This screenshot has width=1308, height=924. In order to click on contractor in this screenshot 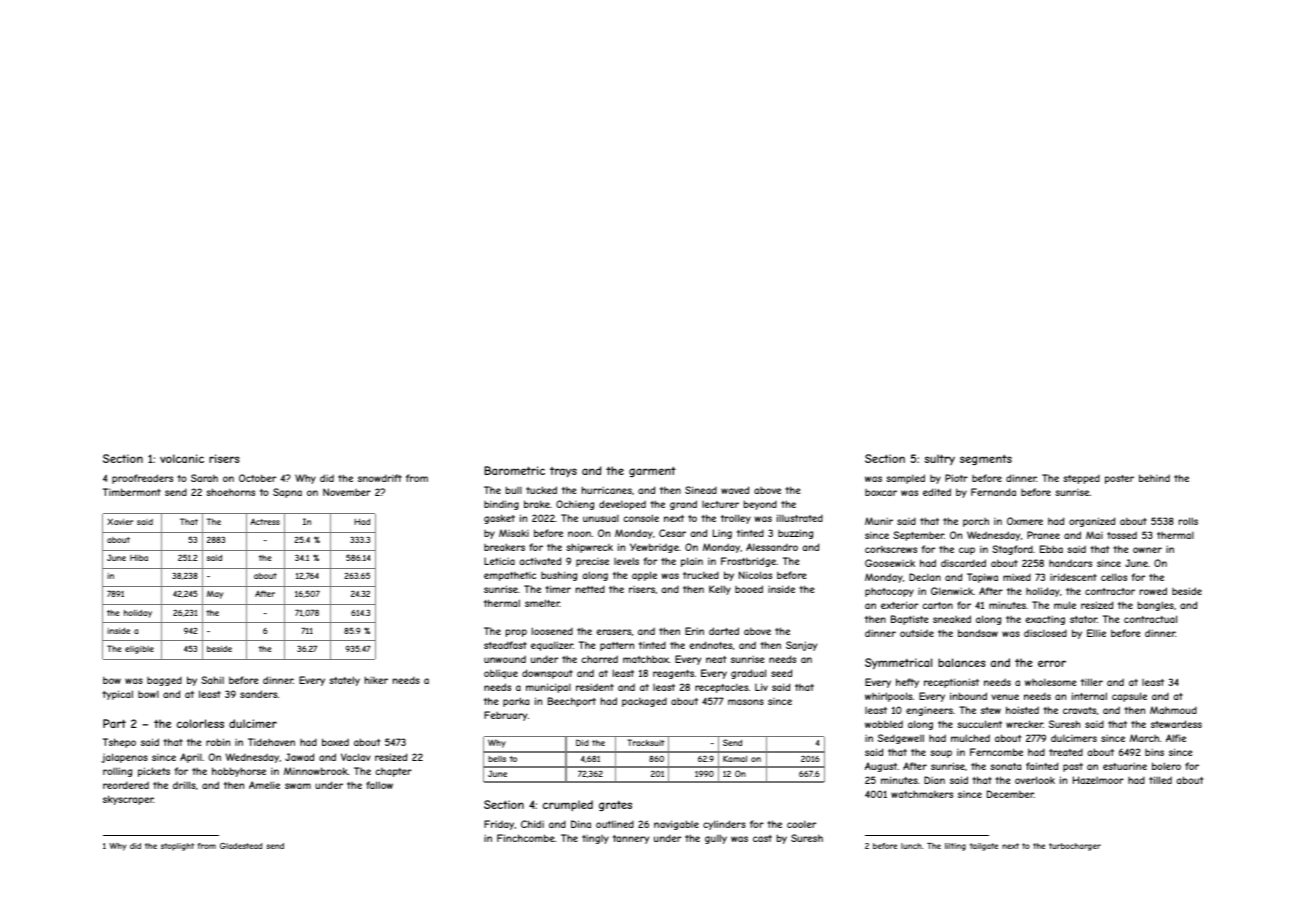, I will do `click(1110, 591)`.
